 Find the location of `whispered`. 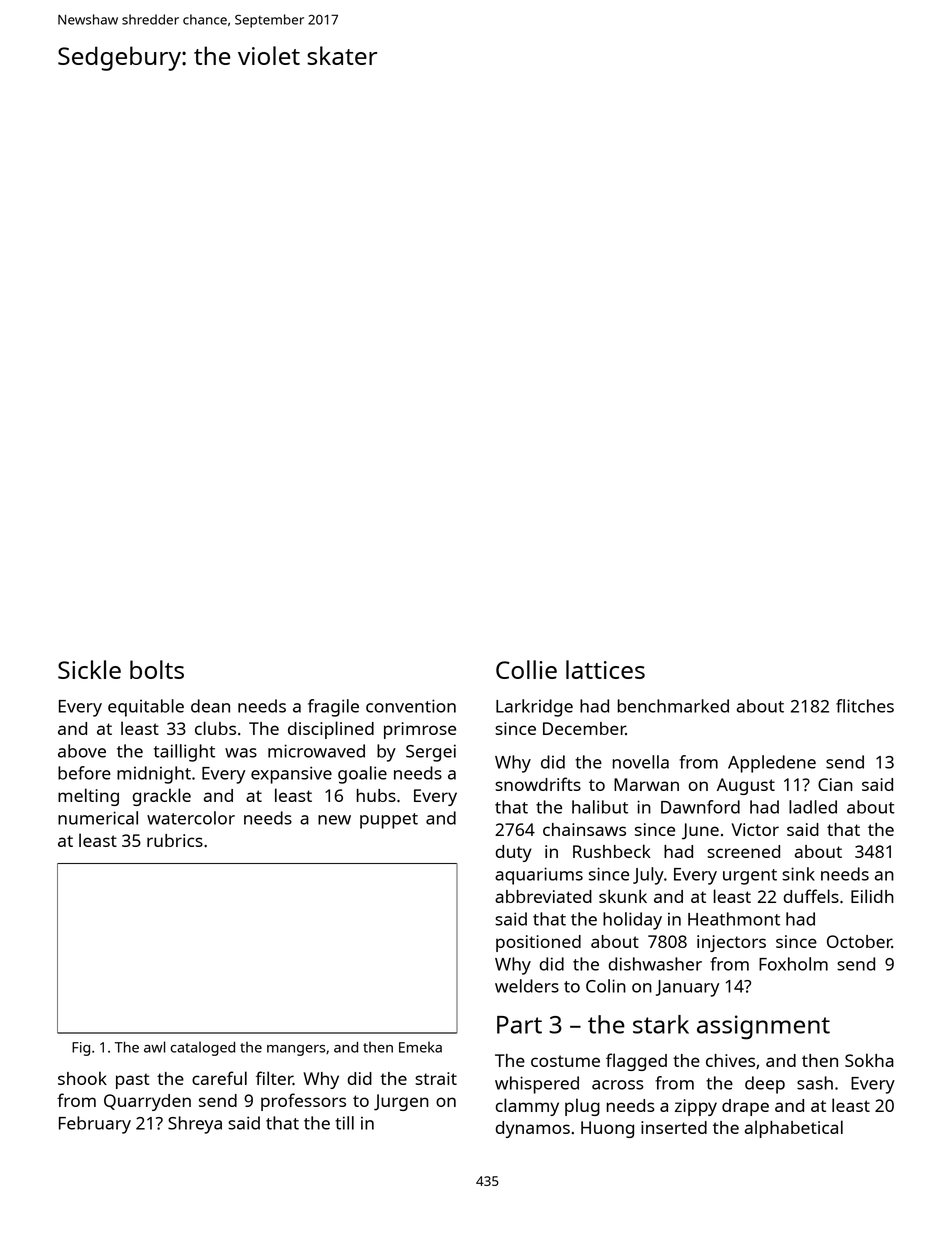

whispered is located at coordinates (537, 1085).
